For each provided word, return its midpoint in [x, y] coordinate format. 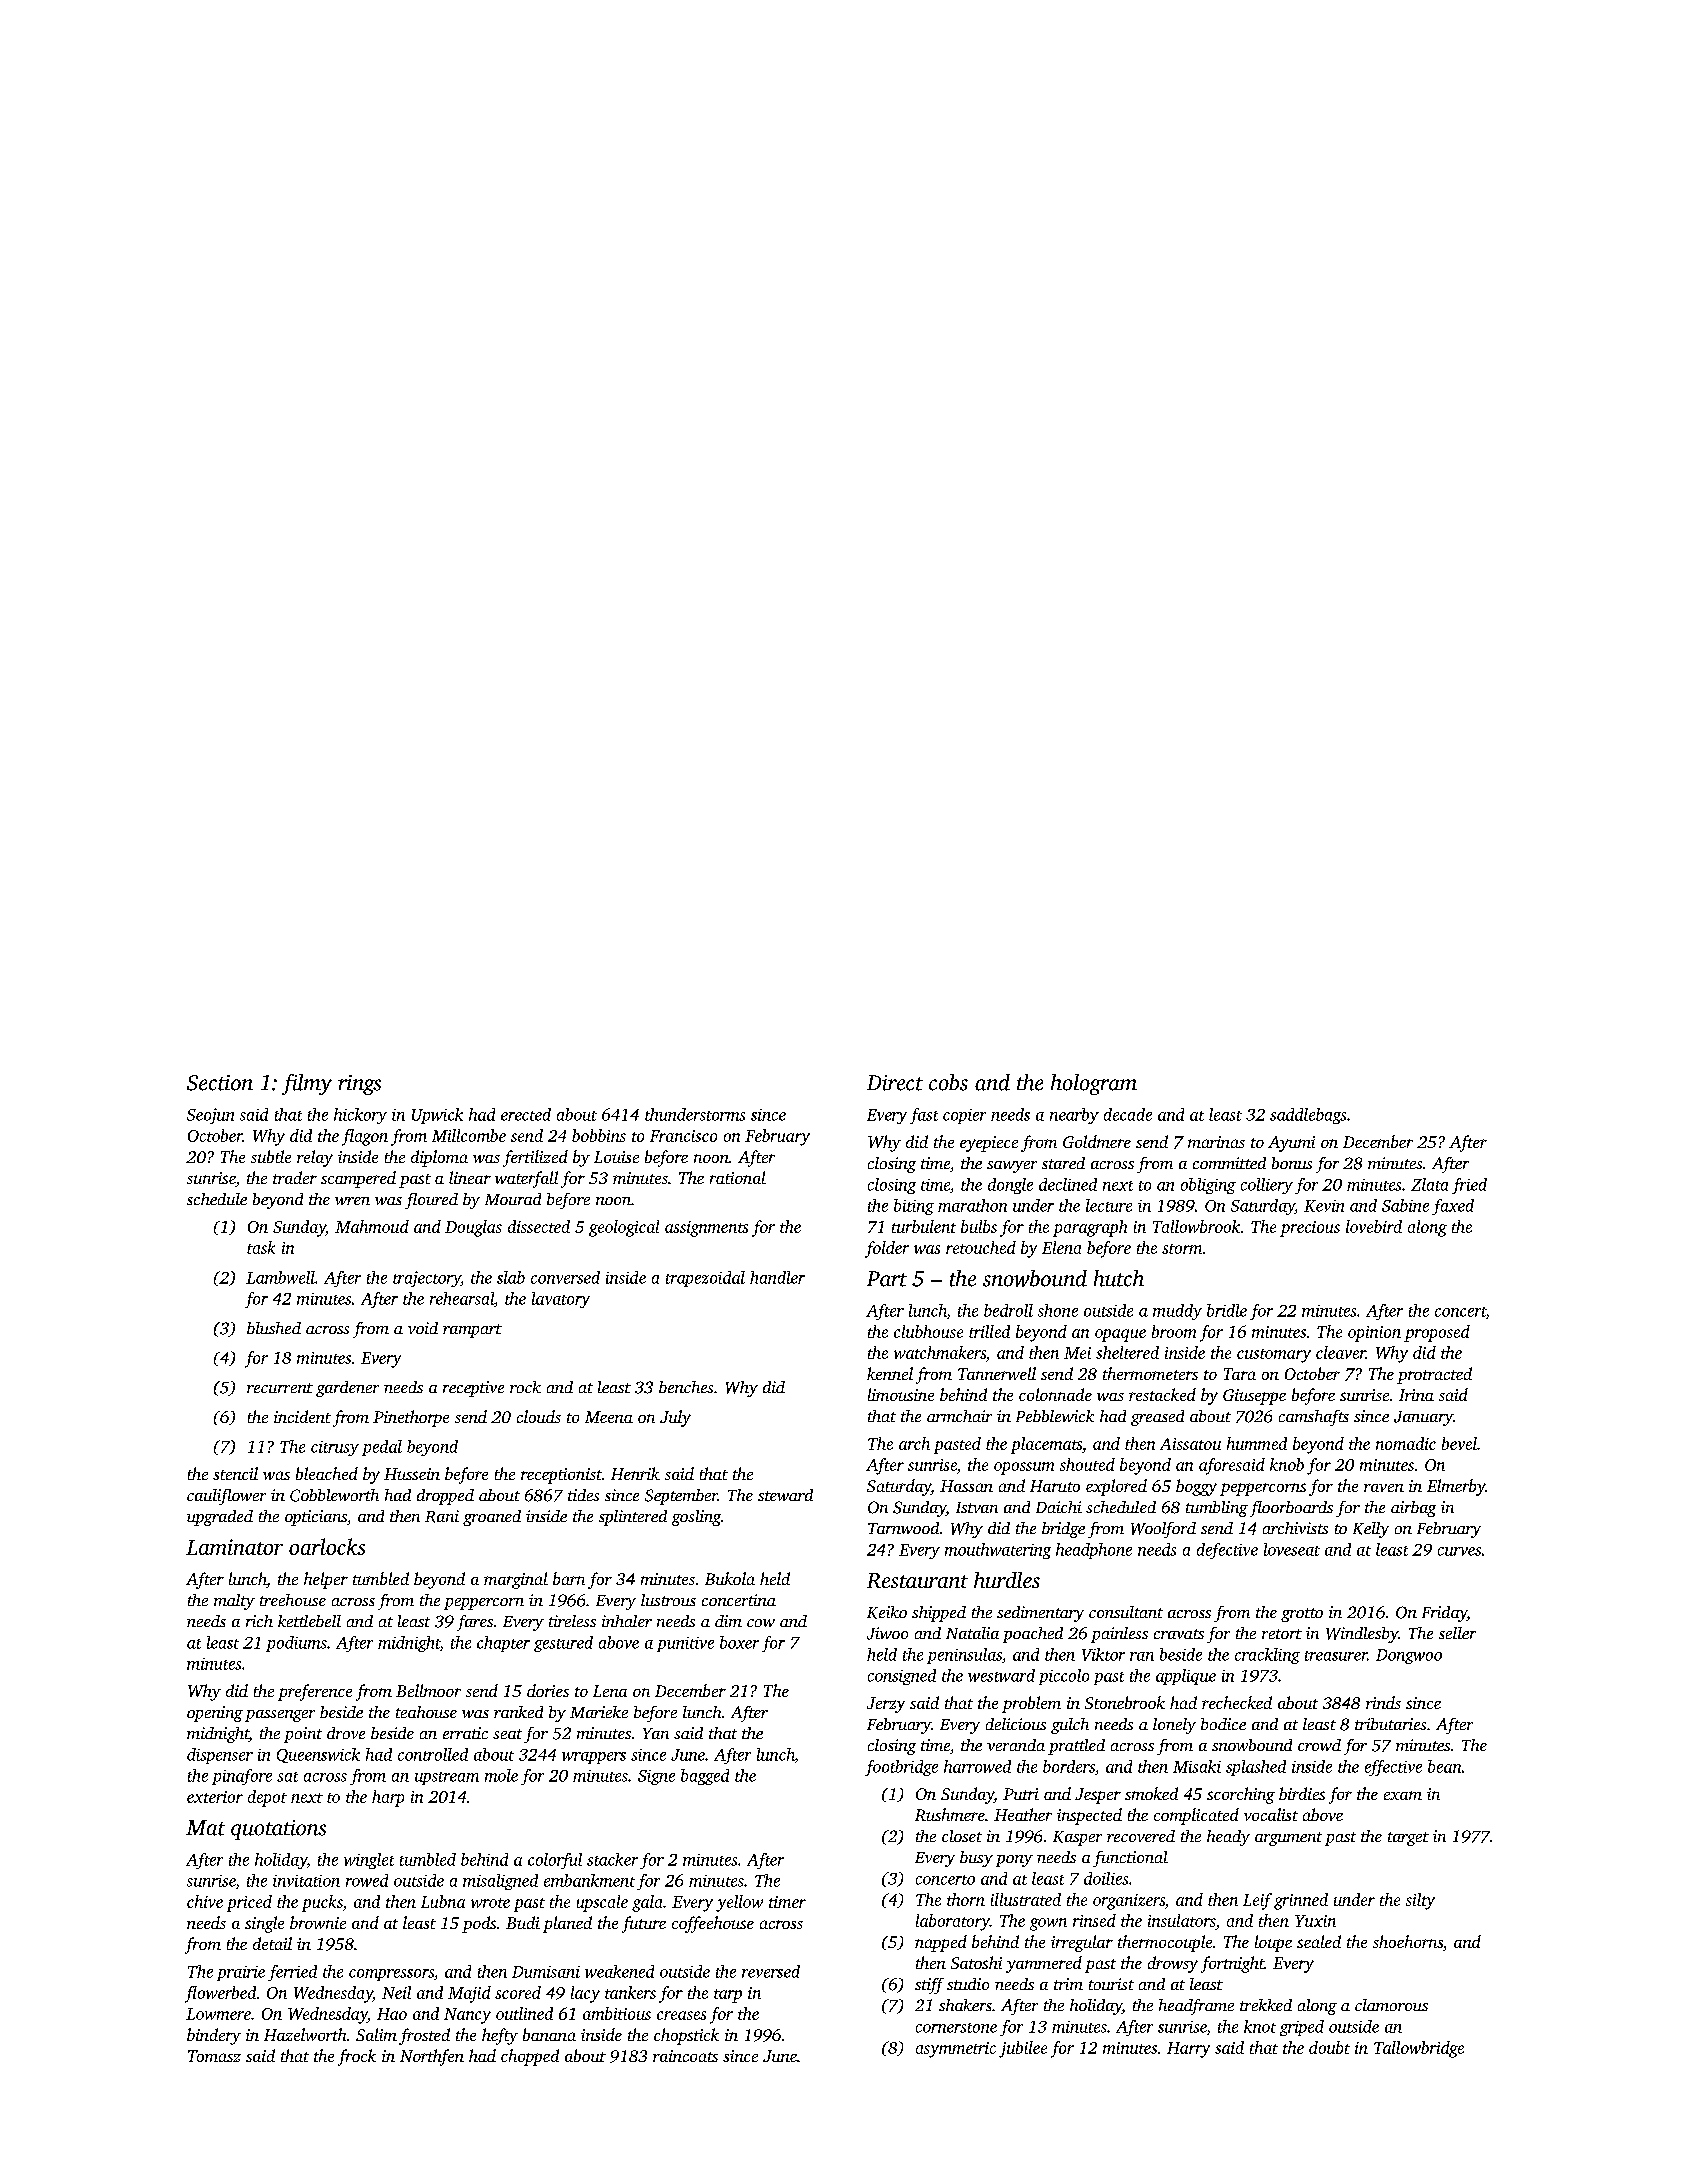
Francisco [683, 1136]
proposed [1437, 1333]
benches [686, 1387]
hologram [1094, 1084]
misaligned [500, 1882]
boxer [739, 1642]
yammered [1044, 1964]
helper [326, 1580]
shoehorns [1408, 1941]
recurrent [280, 1388]
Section [220, 1083]
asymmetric [956, 2050]
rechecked [1237, 1702]
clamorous [1391, 2005]
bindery [214, 2036]
